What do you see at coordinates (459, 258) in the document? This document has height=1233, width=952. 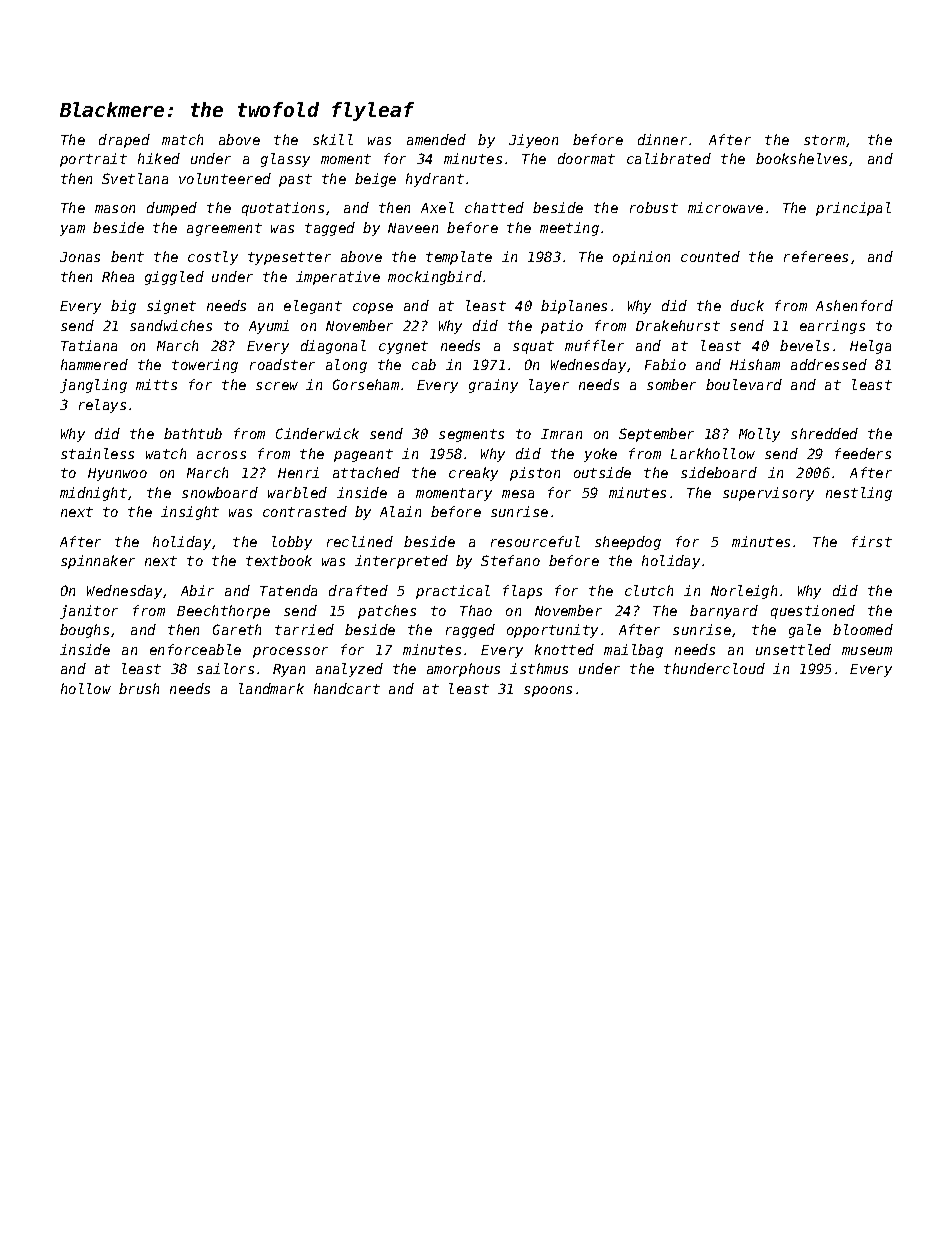 I see `template` at bounding box center [459, 258].
